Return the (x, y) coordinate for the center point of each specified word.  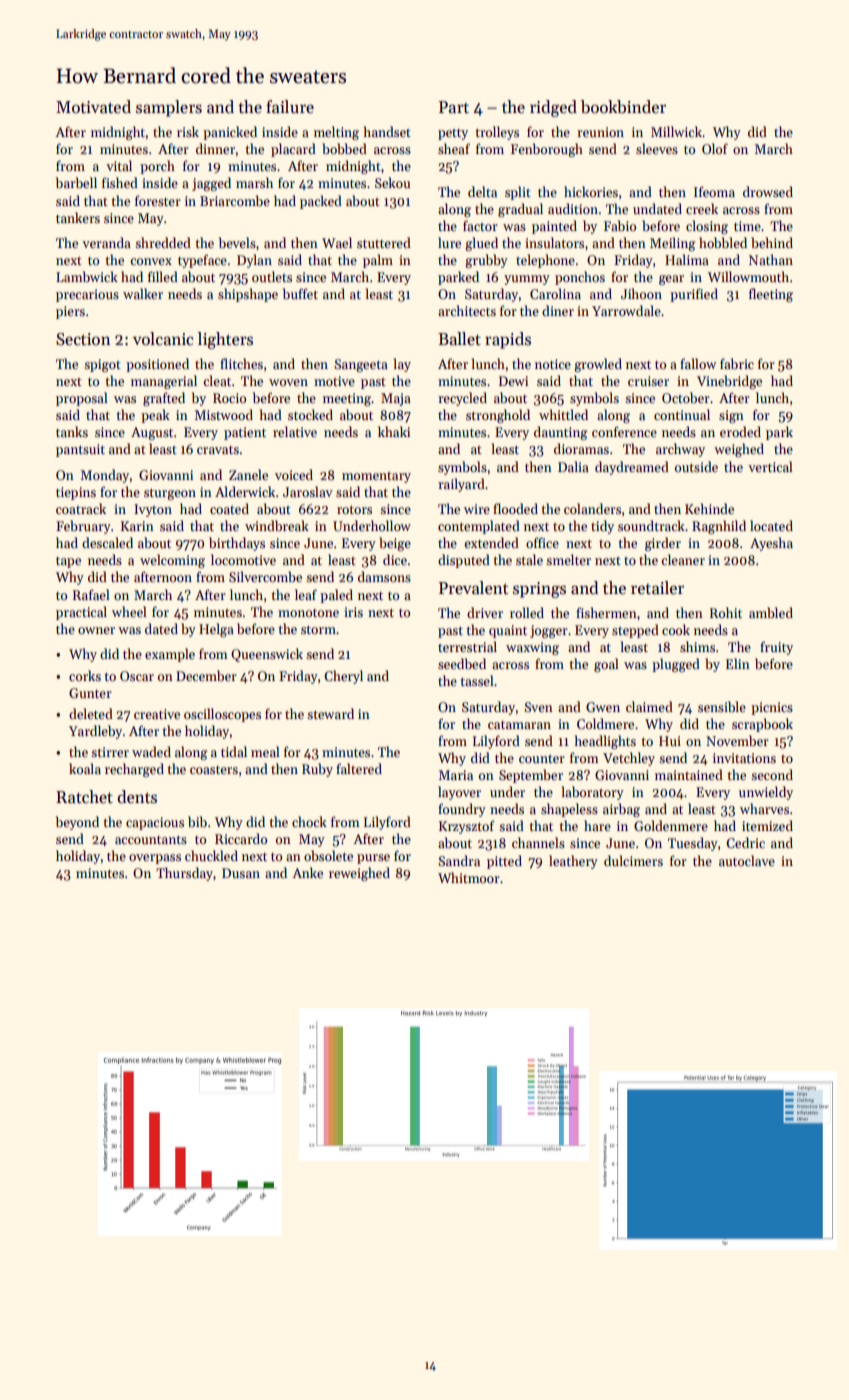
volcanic (163, 339)
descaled (107, 542)
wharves (764, 808)
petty (453, 134)
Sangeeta (361, 365)
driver (485, 612)
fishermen (606, 612)
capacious (155, 823)
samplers (169, 108)
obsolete (328, 855)
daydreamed (632, 468)
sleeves (657, 148)
